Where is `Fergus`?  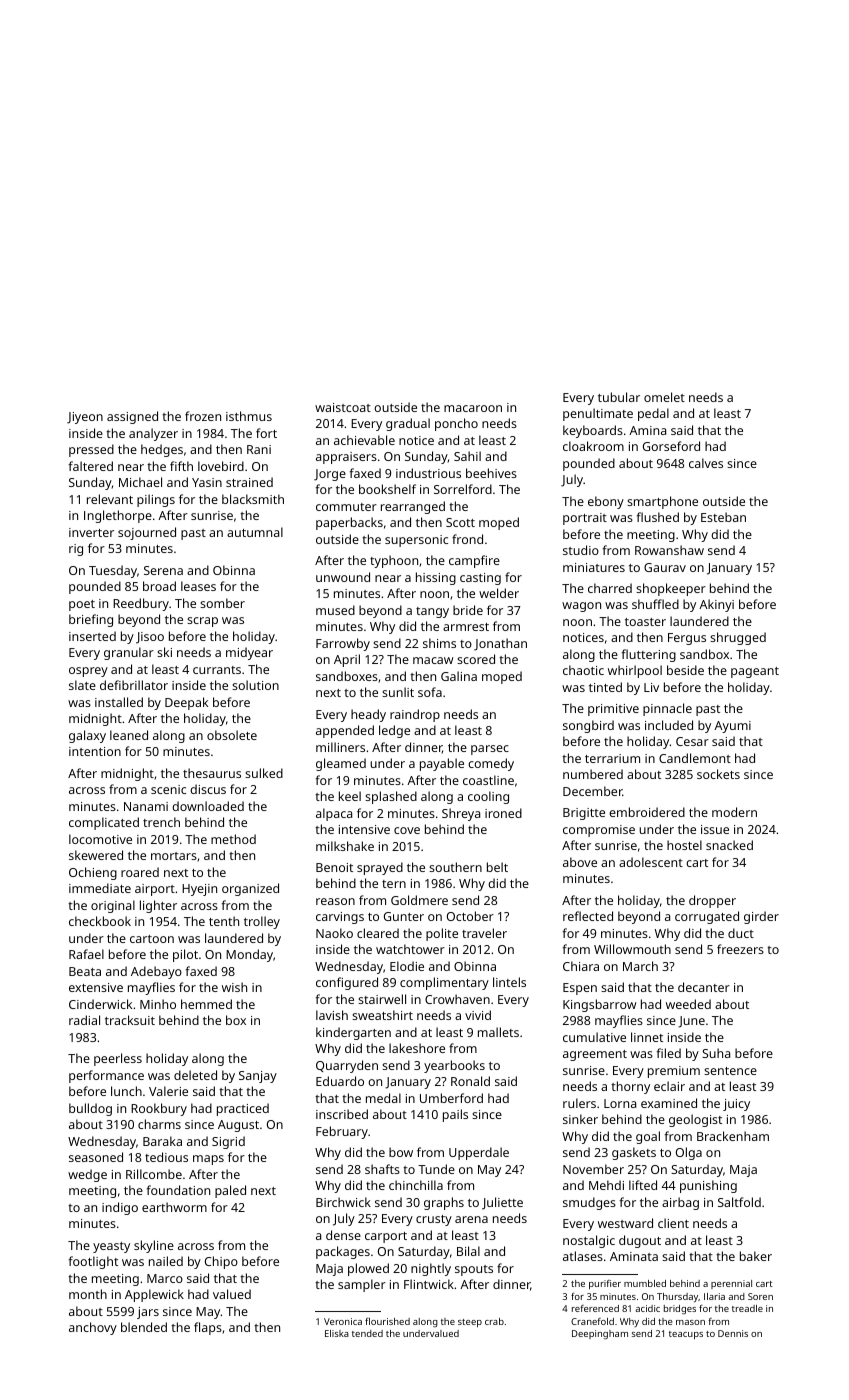 Fergus is located at coordinates (687, 639).
